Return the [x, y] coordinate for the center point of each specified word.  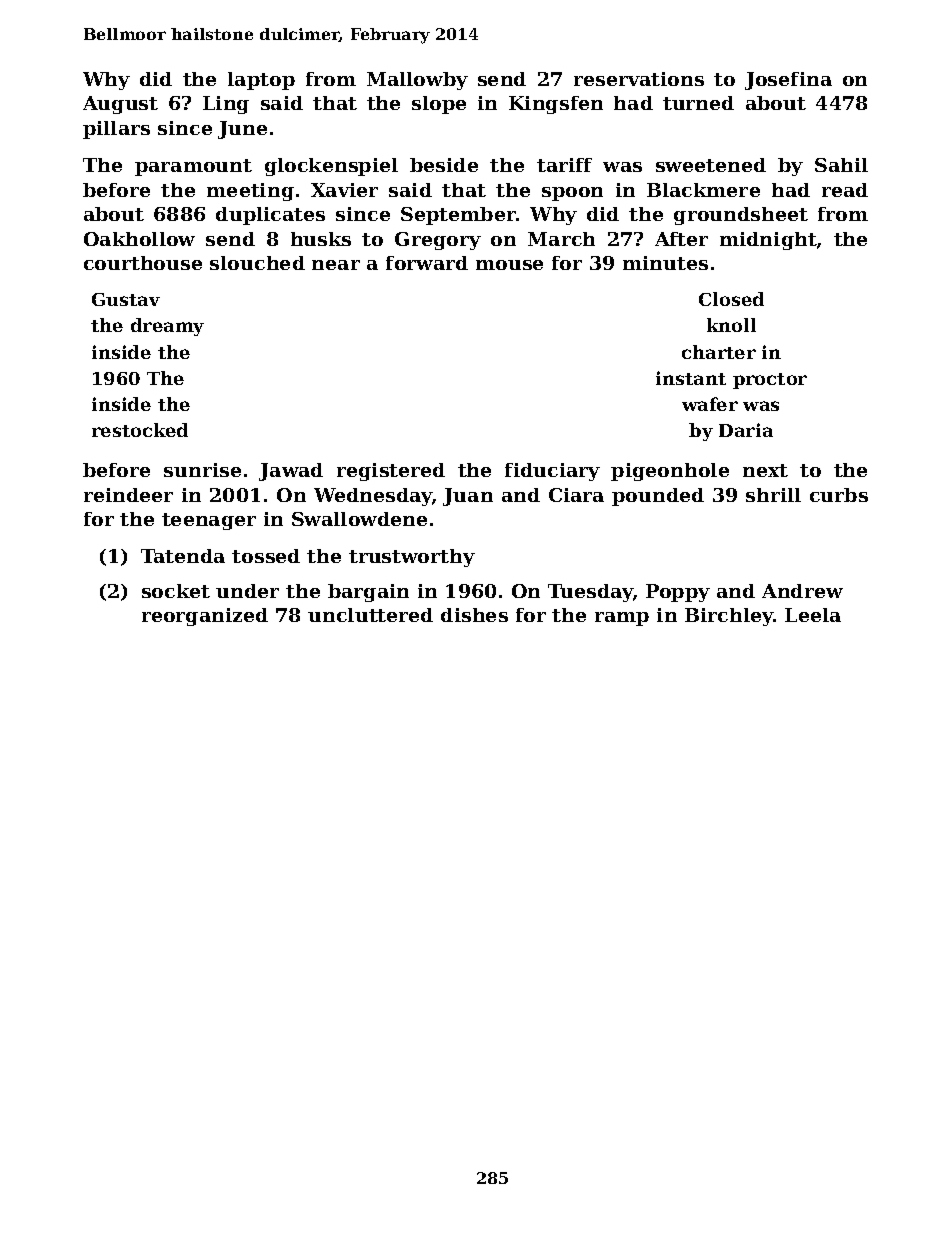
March [561, 239]
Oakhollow [139, 239]
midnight [768, 241]
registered [391, 472]
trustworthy [412, 558]
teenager [209, 521]
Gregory [438, 241]
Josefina [788, 81]
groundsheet [741, 216]
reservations [639, 79]
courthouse [143, 263]
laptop [261, 81]
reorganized [205, 617]
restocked [140, 430]
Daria [746, 430]
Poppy [678, 593]
